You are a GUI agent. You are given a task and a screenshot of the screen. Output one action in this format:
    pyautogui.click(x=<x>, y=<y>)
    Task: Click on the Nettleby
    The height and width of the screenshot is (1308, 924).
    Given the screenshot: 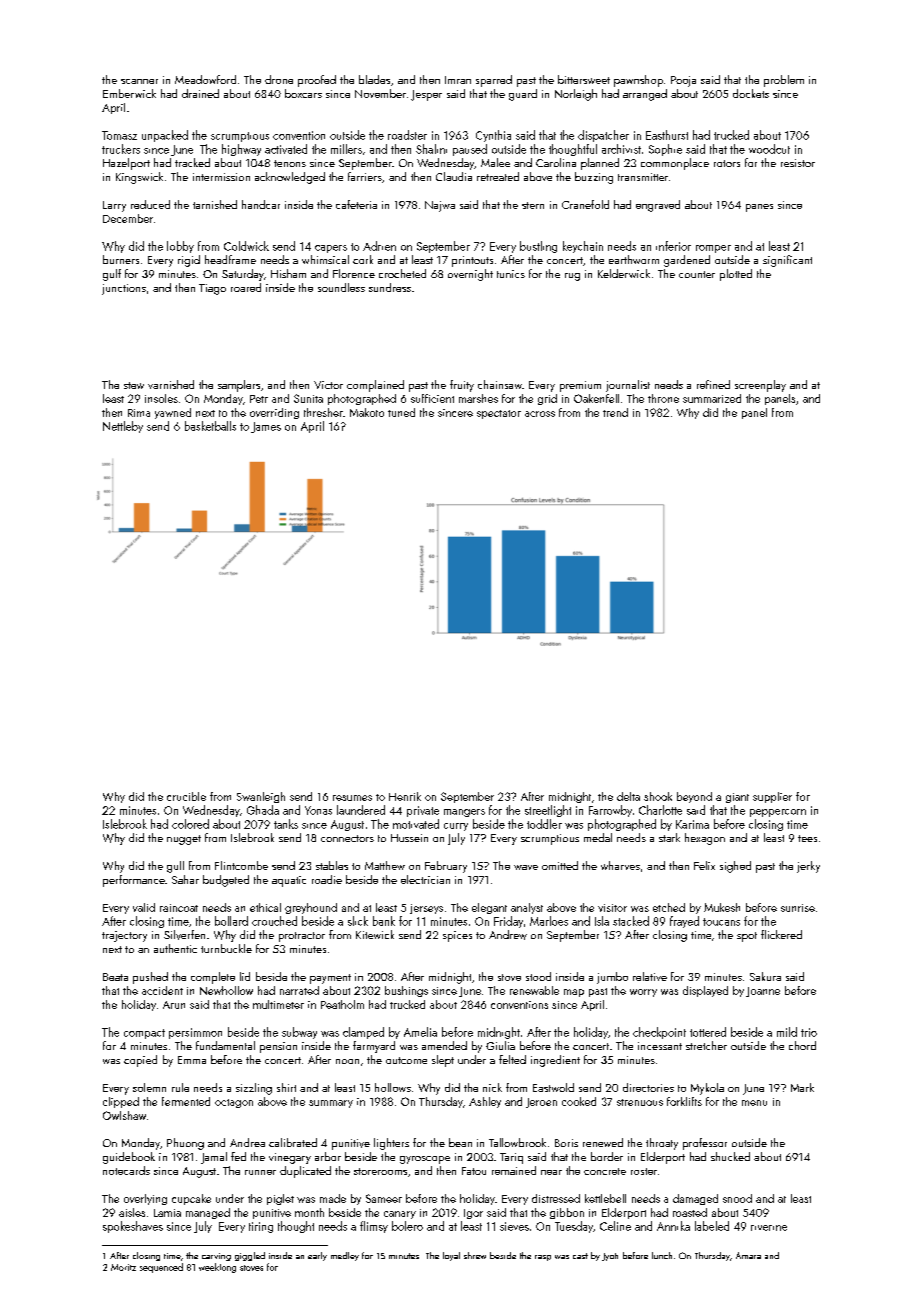 What is the action you would take?
    pyautogui.click(x=123, y=427)
